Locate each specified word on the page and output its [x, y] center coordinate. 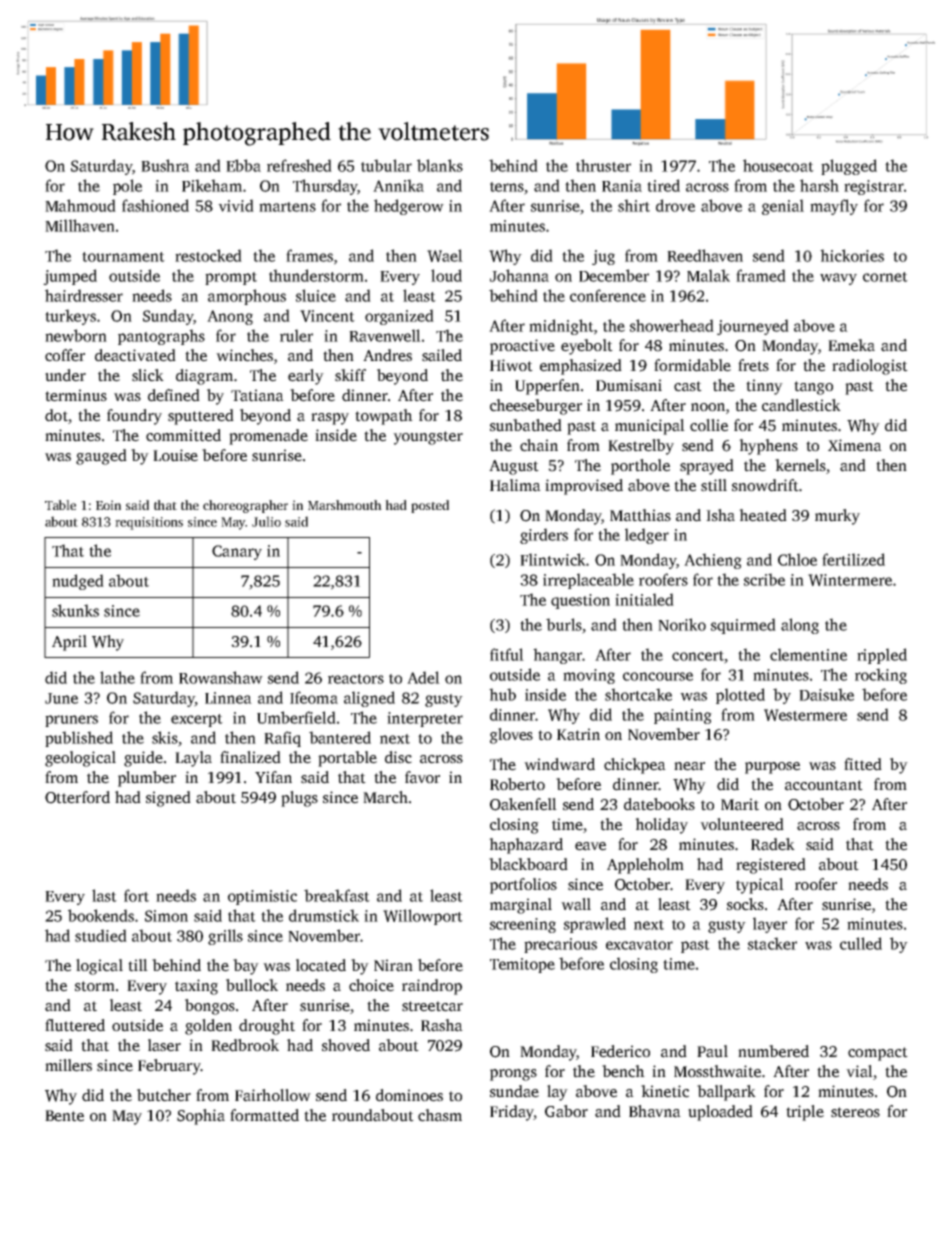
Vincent [327, 316]
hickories [852, 255]
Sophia [201, 1117]
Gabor [566, 1111]
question [580, 601]
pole [127, 187]
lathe [117, 677]
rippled [882, 656]
